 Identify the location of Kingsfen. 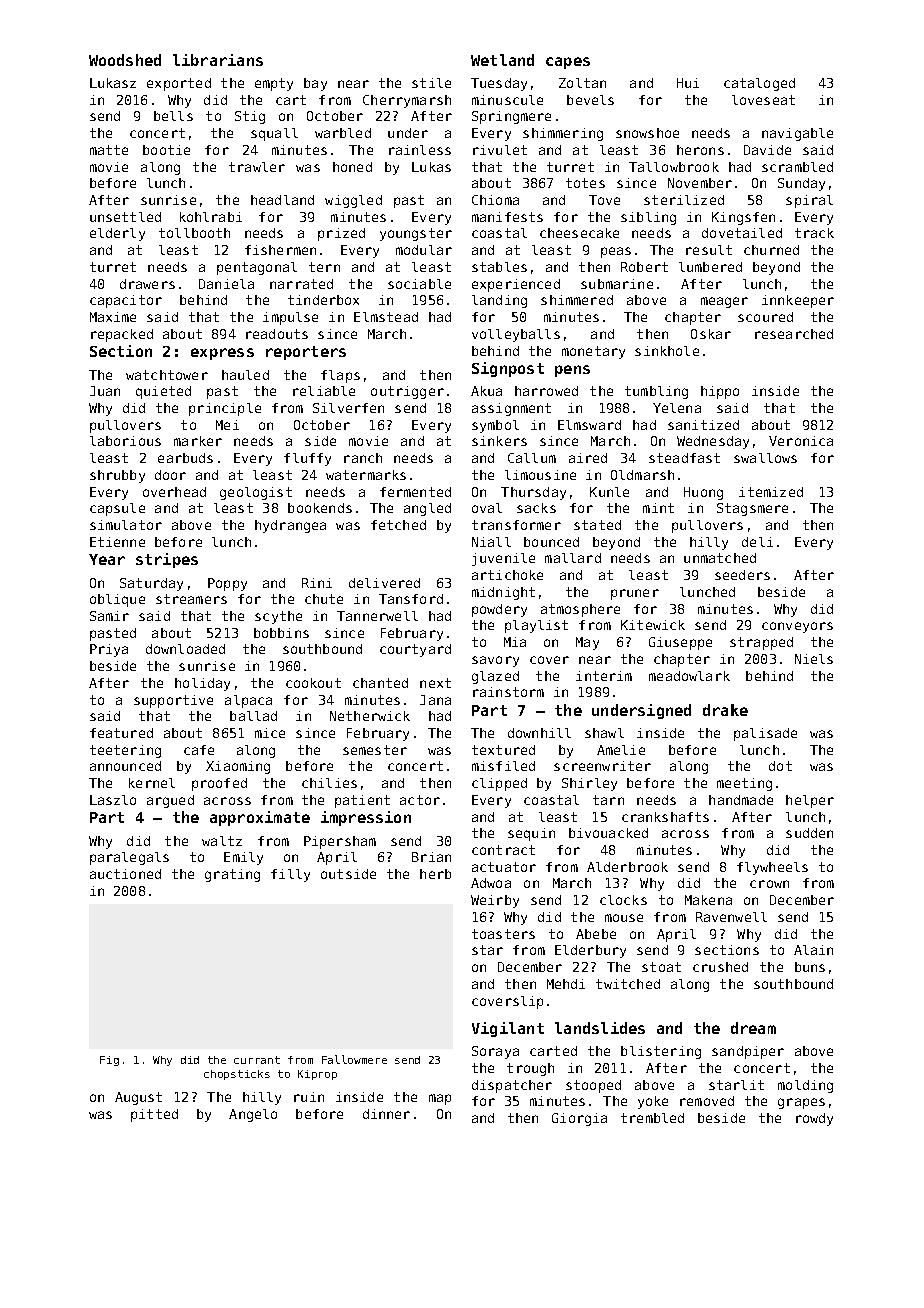
(743, 218).
